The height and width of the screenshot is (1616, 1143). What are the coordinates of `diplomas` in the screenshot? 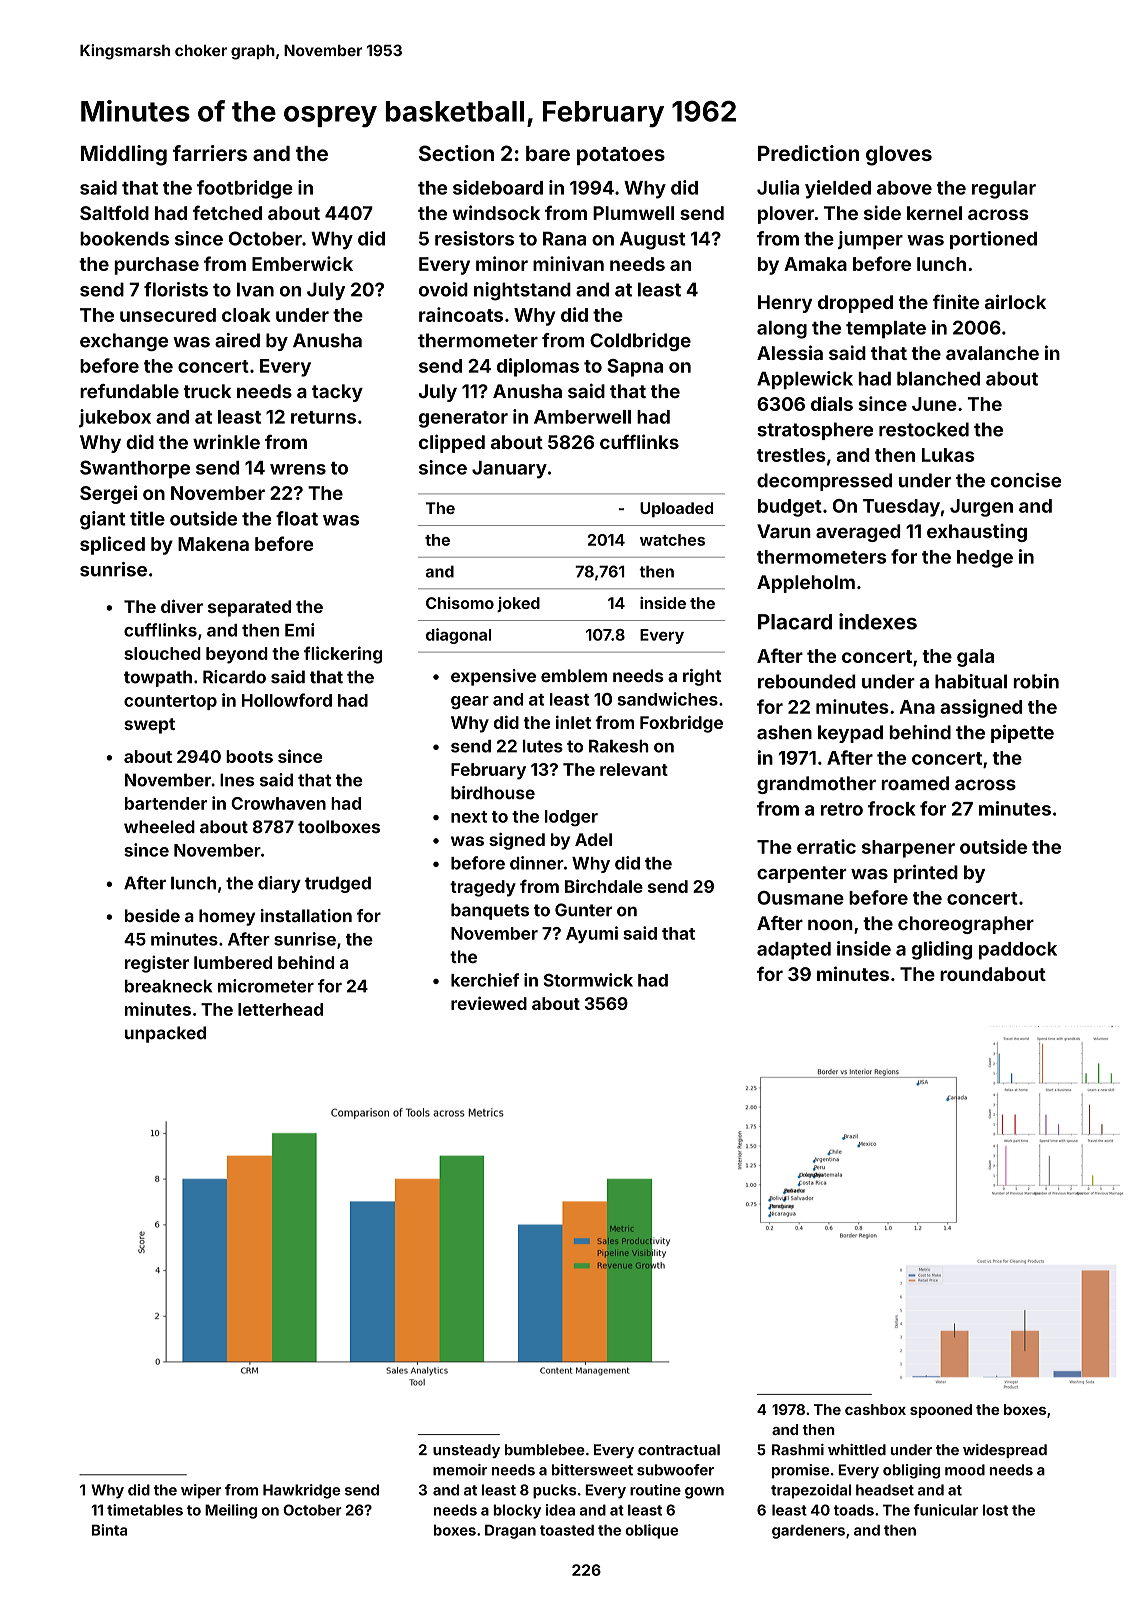 It's located at (538, 367).
